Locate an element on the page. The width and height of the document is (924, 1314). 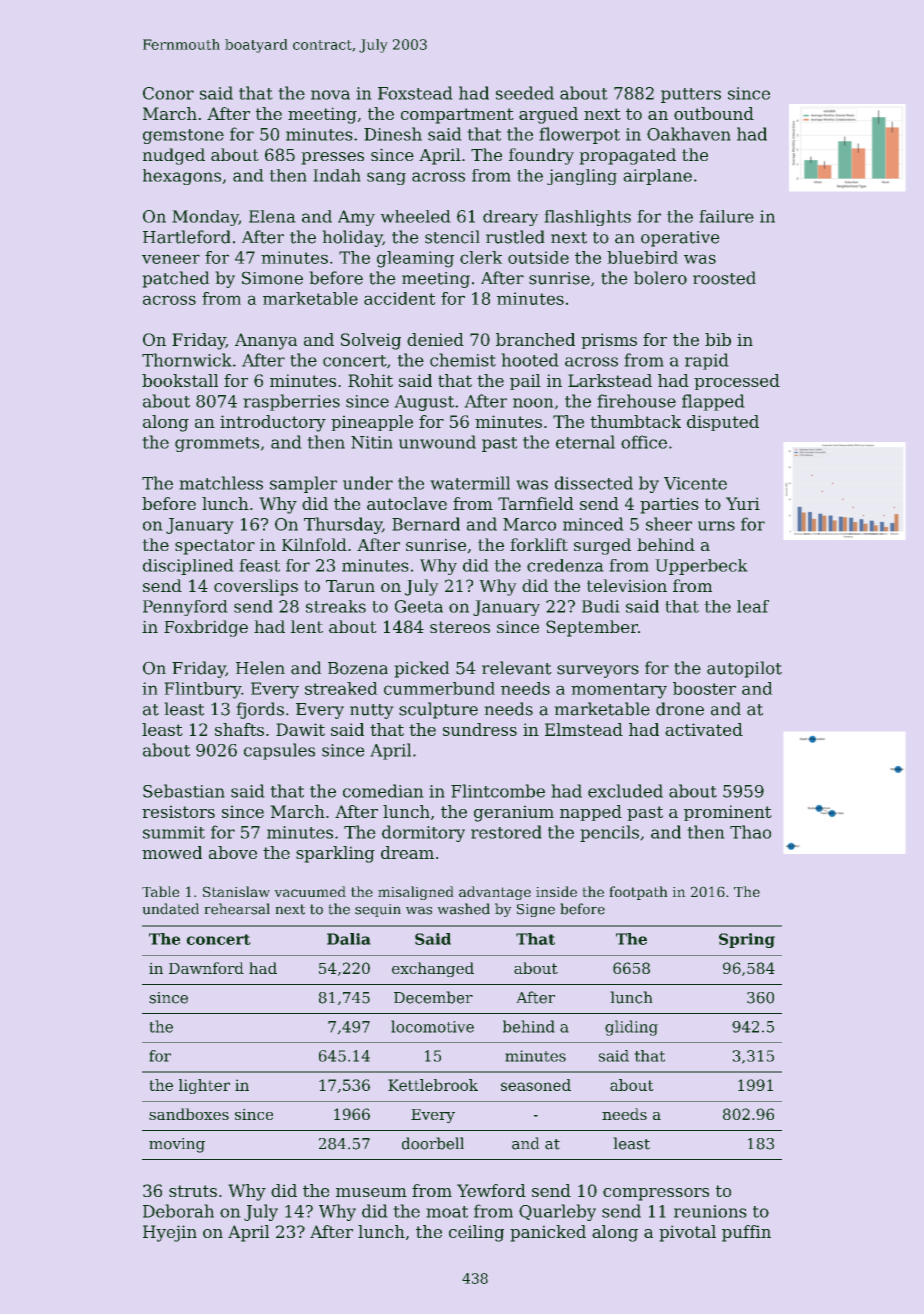
Conor is located at coordinates (168, 93).
